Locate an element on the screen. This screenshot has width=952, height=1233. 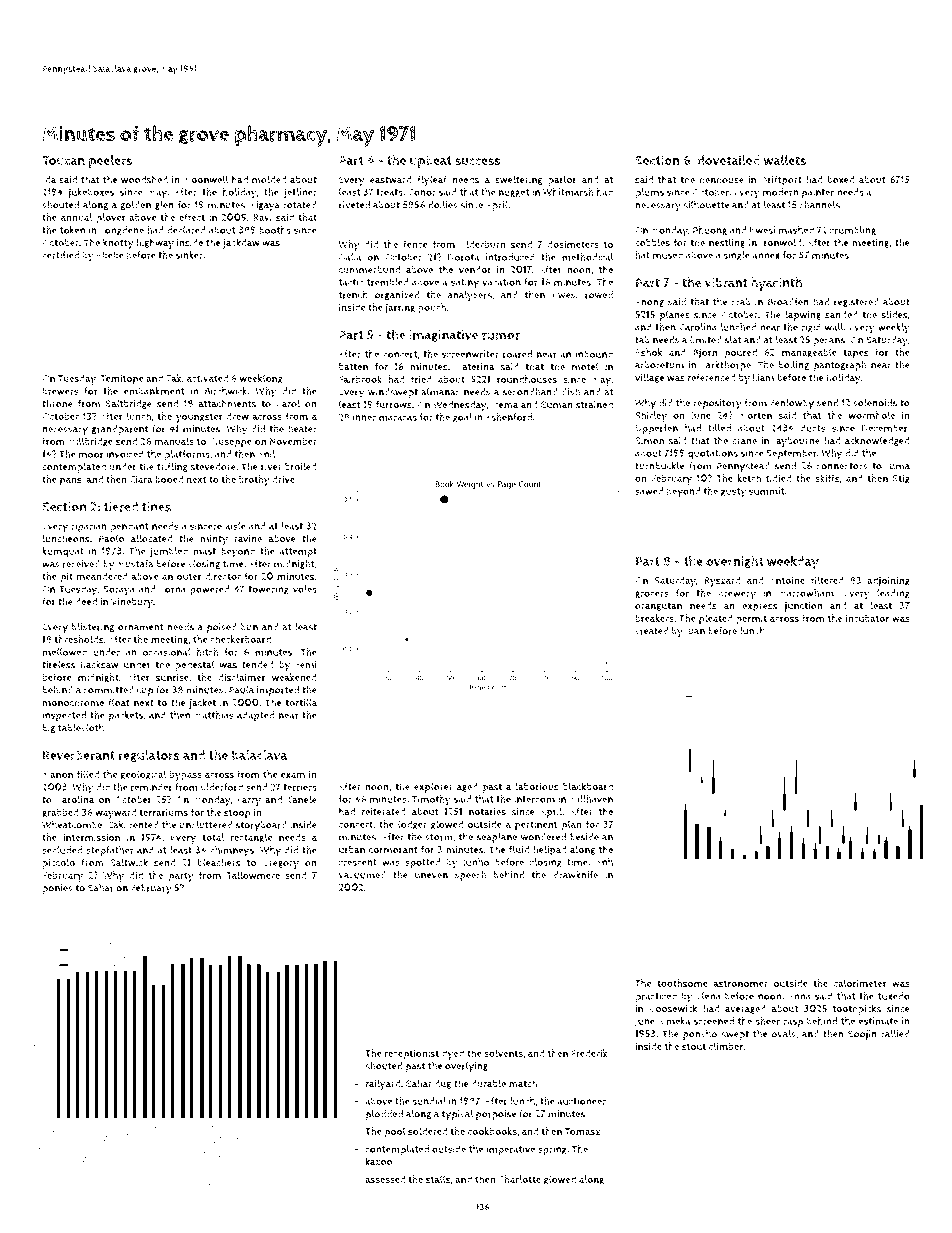
climber is located at coordinates (726, 1046).
